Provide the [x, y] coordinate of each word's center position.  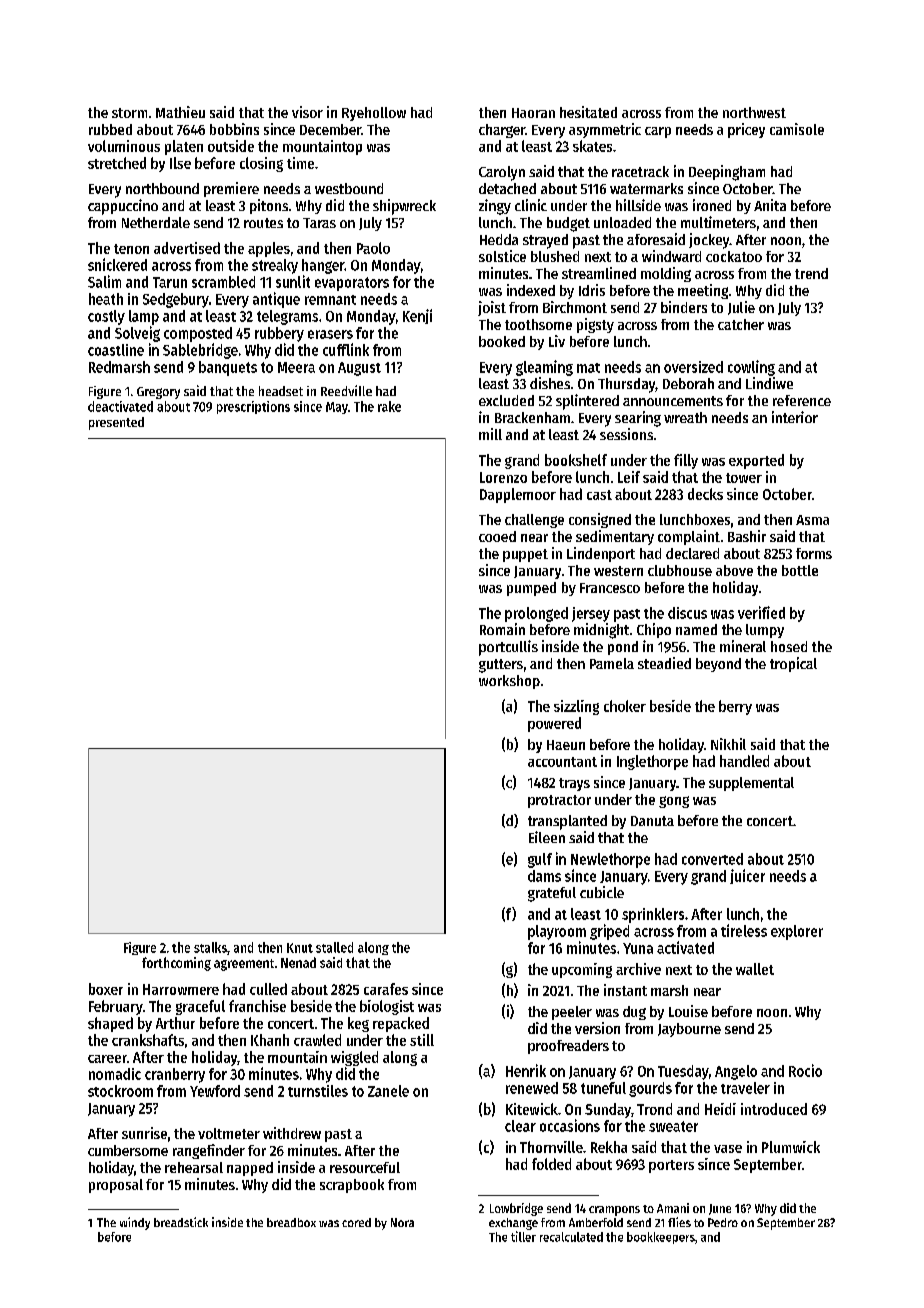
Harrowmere [181, 989]
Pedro [723, 1222]
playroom [557, 932]
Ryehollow [374, 114]
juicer [747, 876]
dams [544, 876]
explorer [797, 932]
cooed [497, 536]
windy [135, 1223]
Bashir [747, 536]
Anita [770, 205]
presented [116, 423]
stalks [210, 947]
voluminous [124, 146]
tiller [523, 1236]
